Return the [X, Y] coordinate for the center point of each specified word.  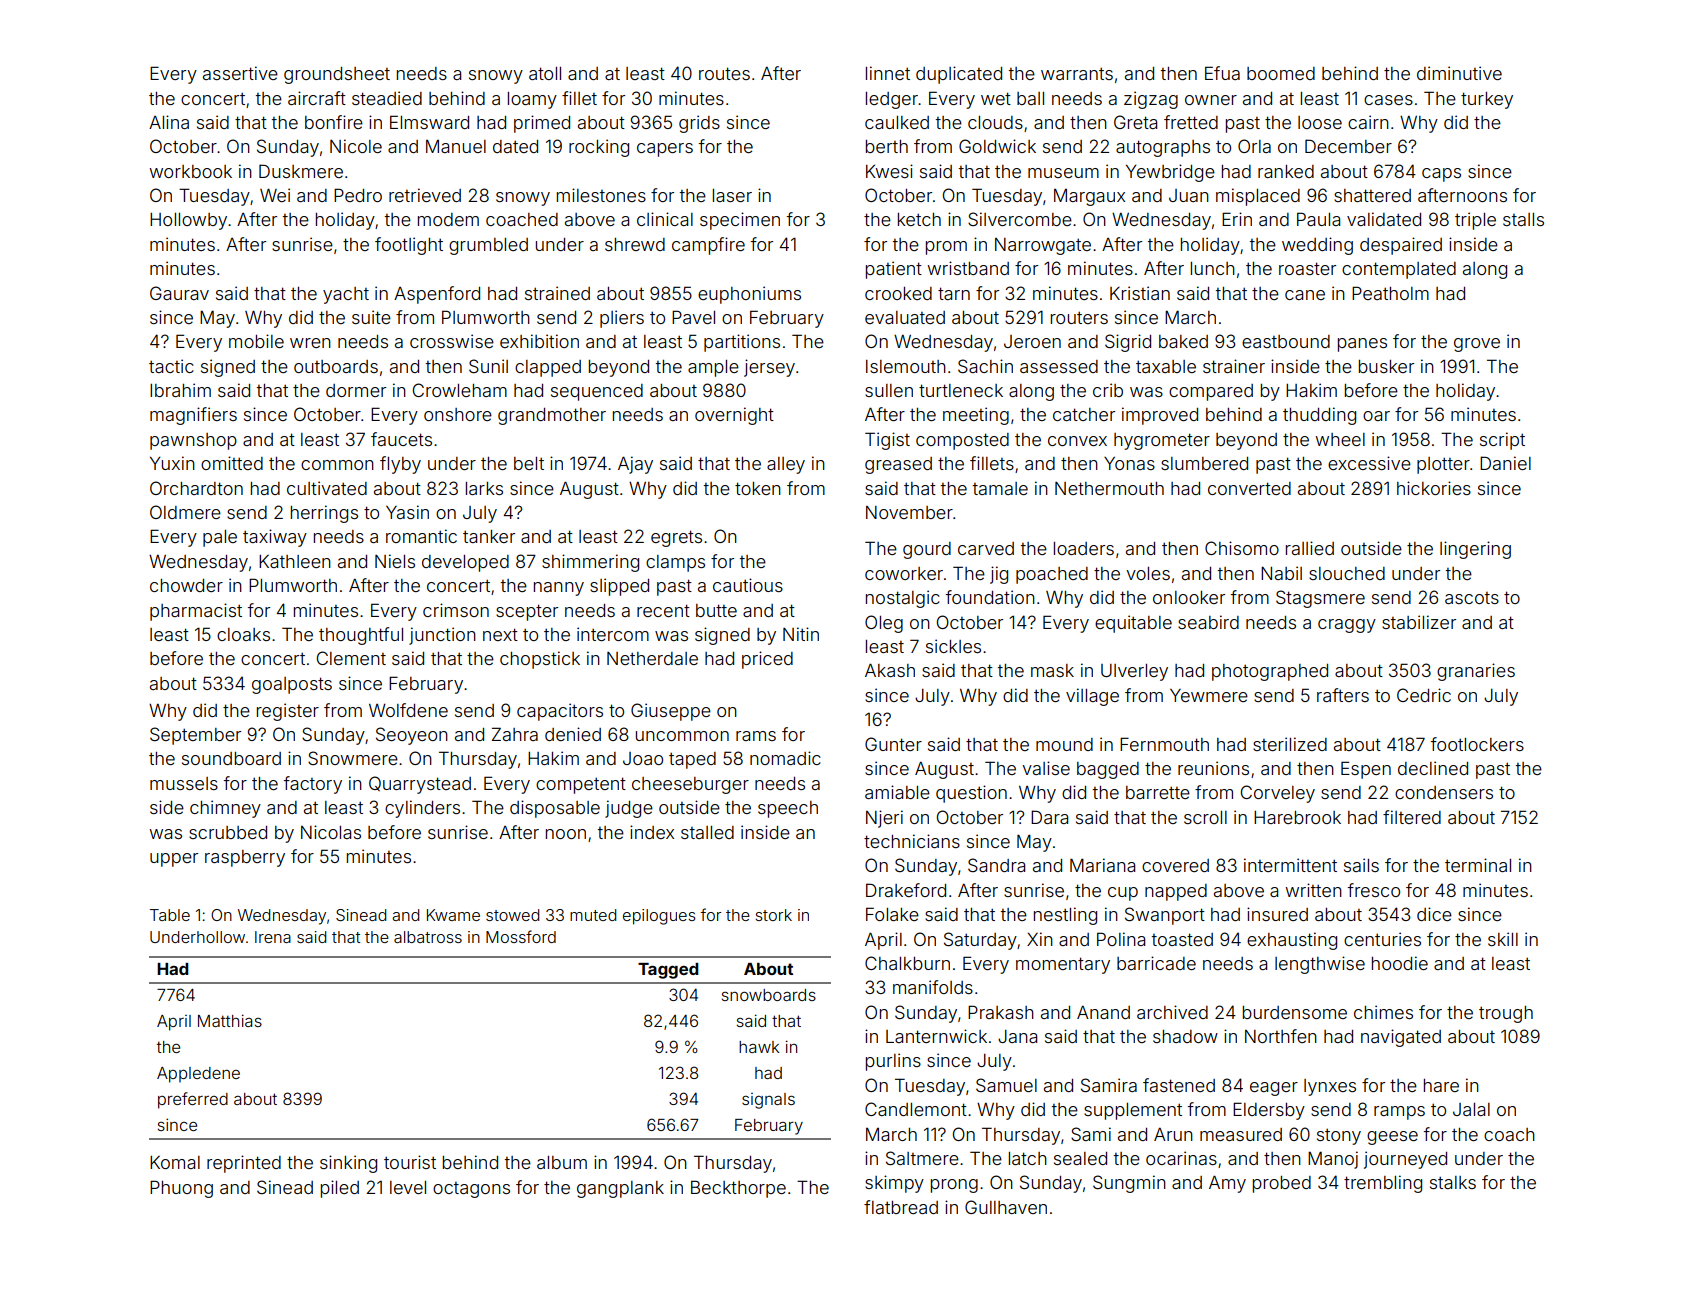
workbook [190, 171]
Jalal [1471, 1109]
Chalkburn [907, 963]
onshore [458, 414]
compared [1211, 392]
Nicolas [331, 832]
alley [786, 465]
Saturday [980, 941]
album [562, 1162]
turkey [1487, 100]
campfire [708, 246]
